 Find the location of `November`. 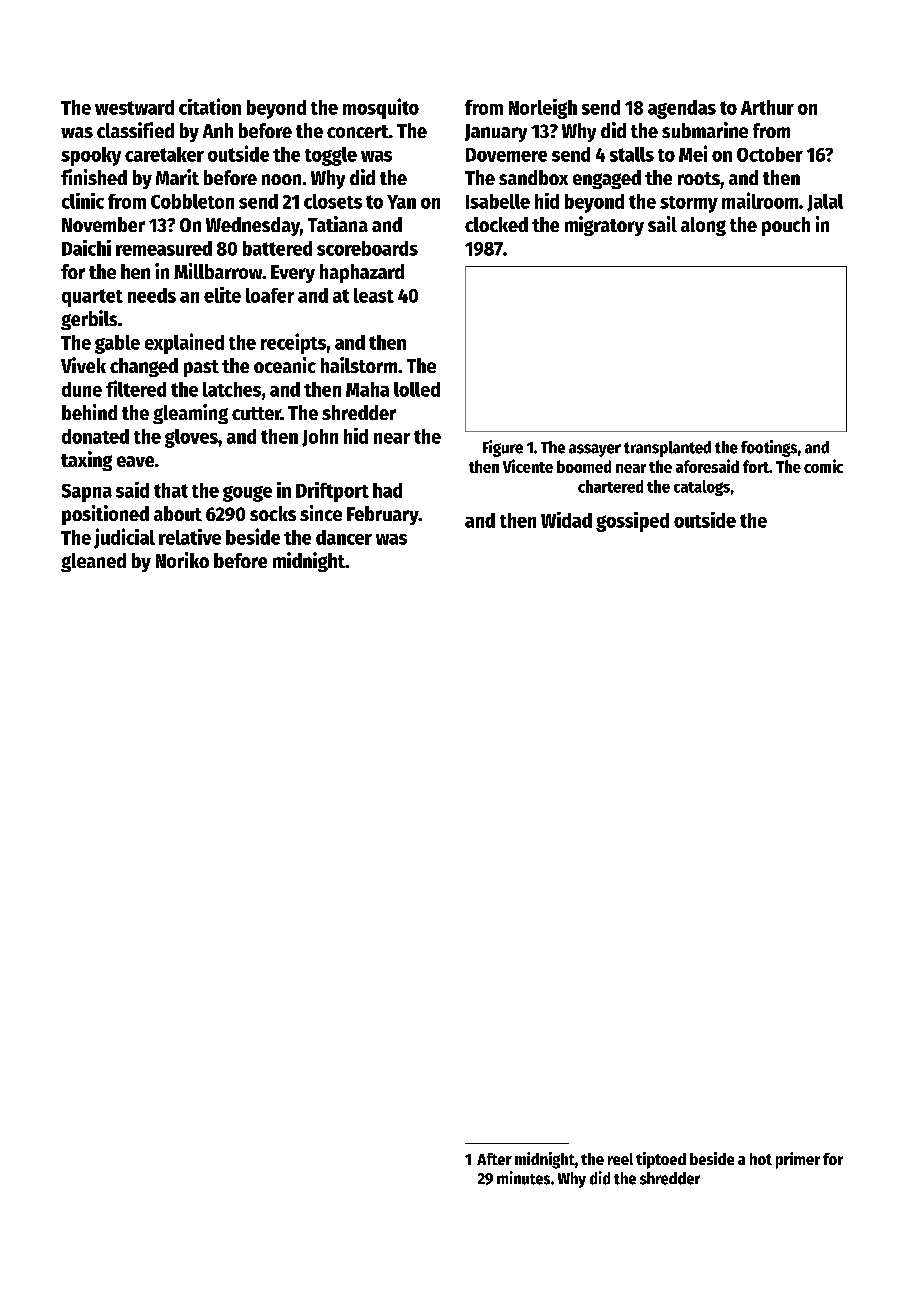

November is located at coordinates (103, 224).
